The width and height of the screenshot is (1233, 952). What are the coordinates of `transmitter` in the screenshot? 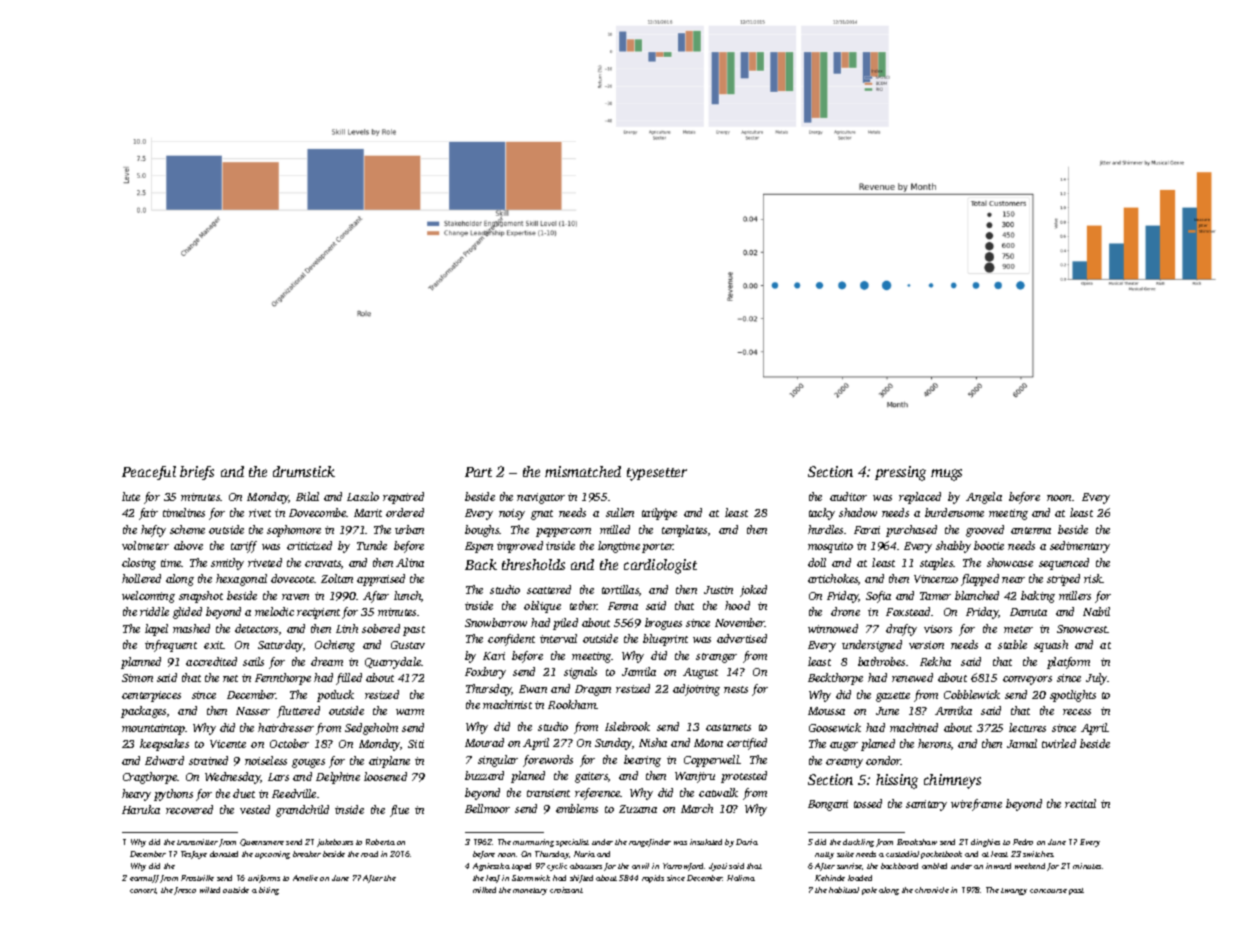 It's located at (197, 842).
